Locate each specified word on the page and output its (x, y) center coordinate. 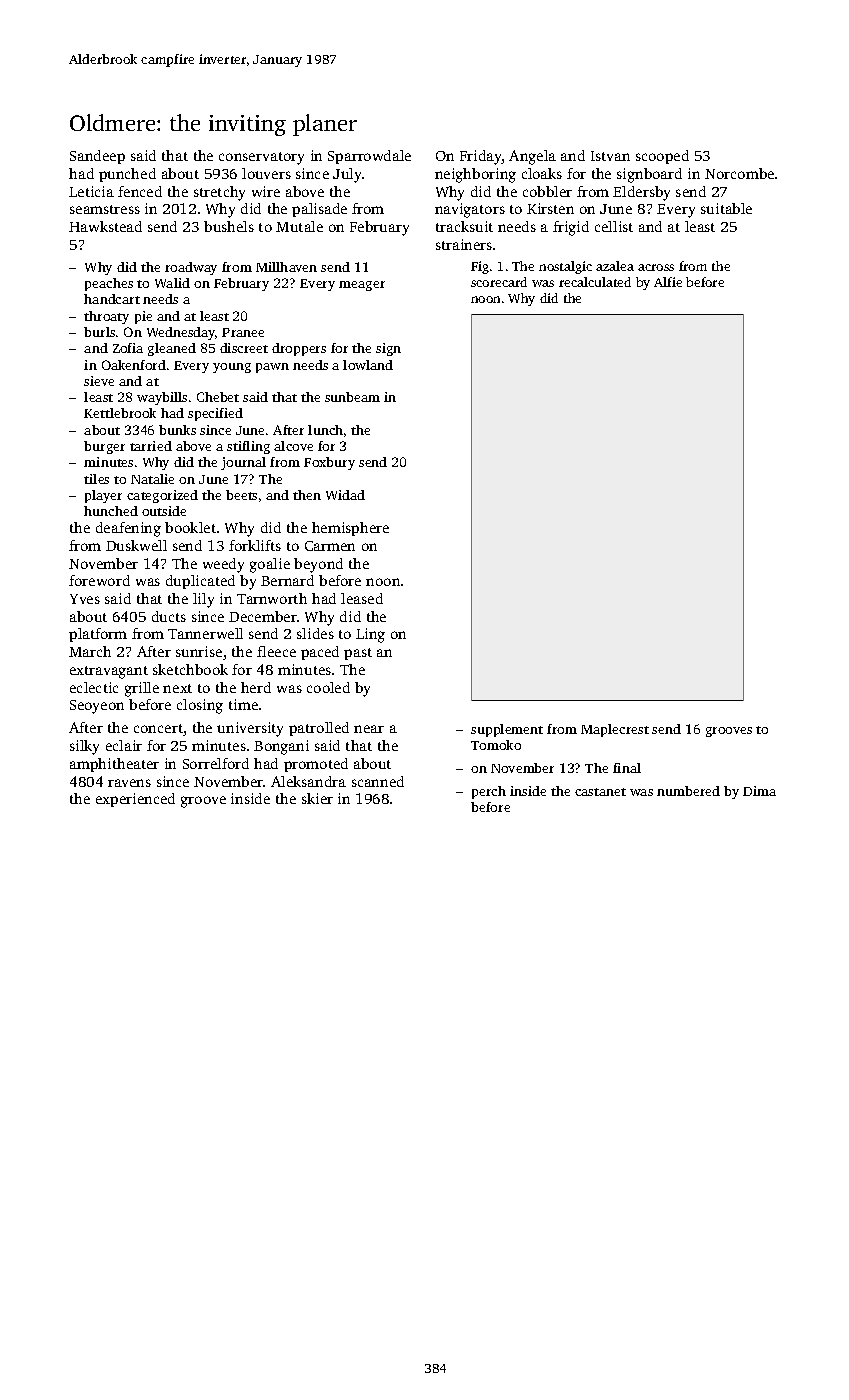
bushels (229, 226)
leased (362, 598)
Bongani (281, 747)
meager (362, 286)
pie (143, 317)
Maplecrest (615, 730)
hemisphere (350, 529)
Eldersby (641, 193)
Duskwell (136, 545)
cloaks (542, 173)
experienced (135, 800)
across (656, 267)
